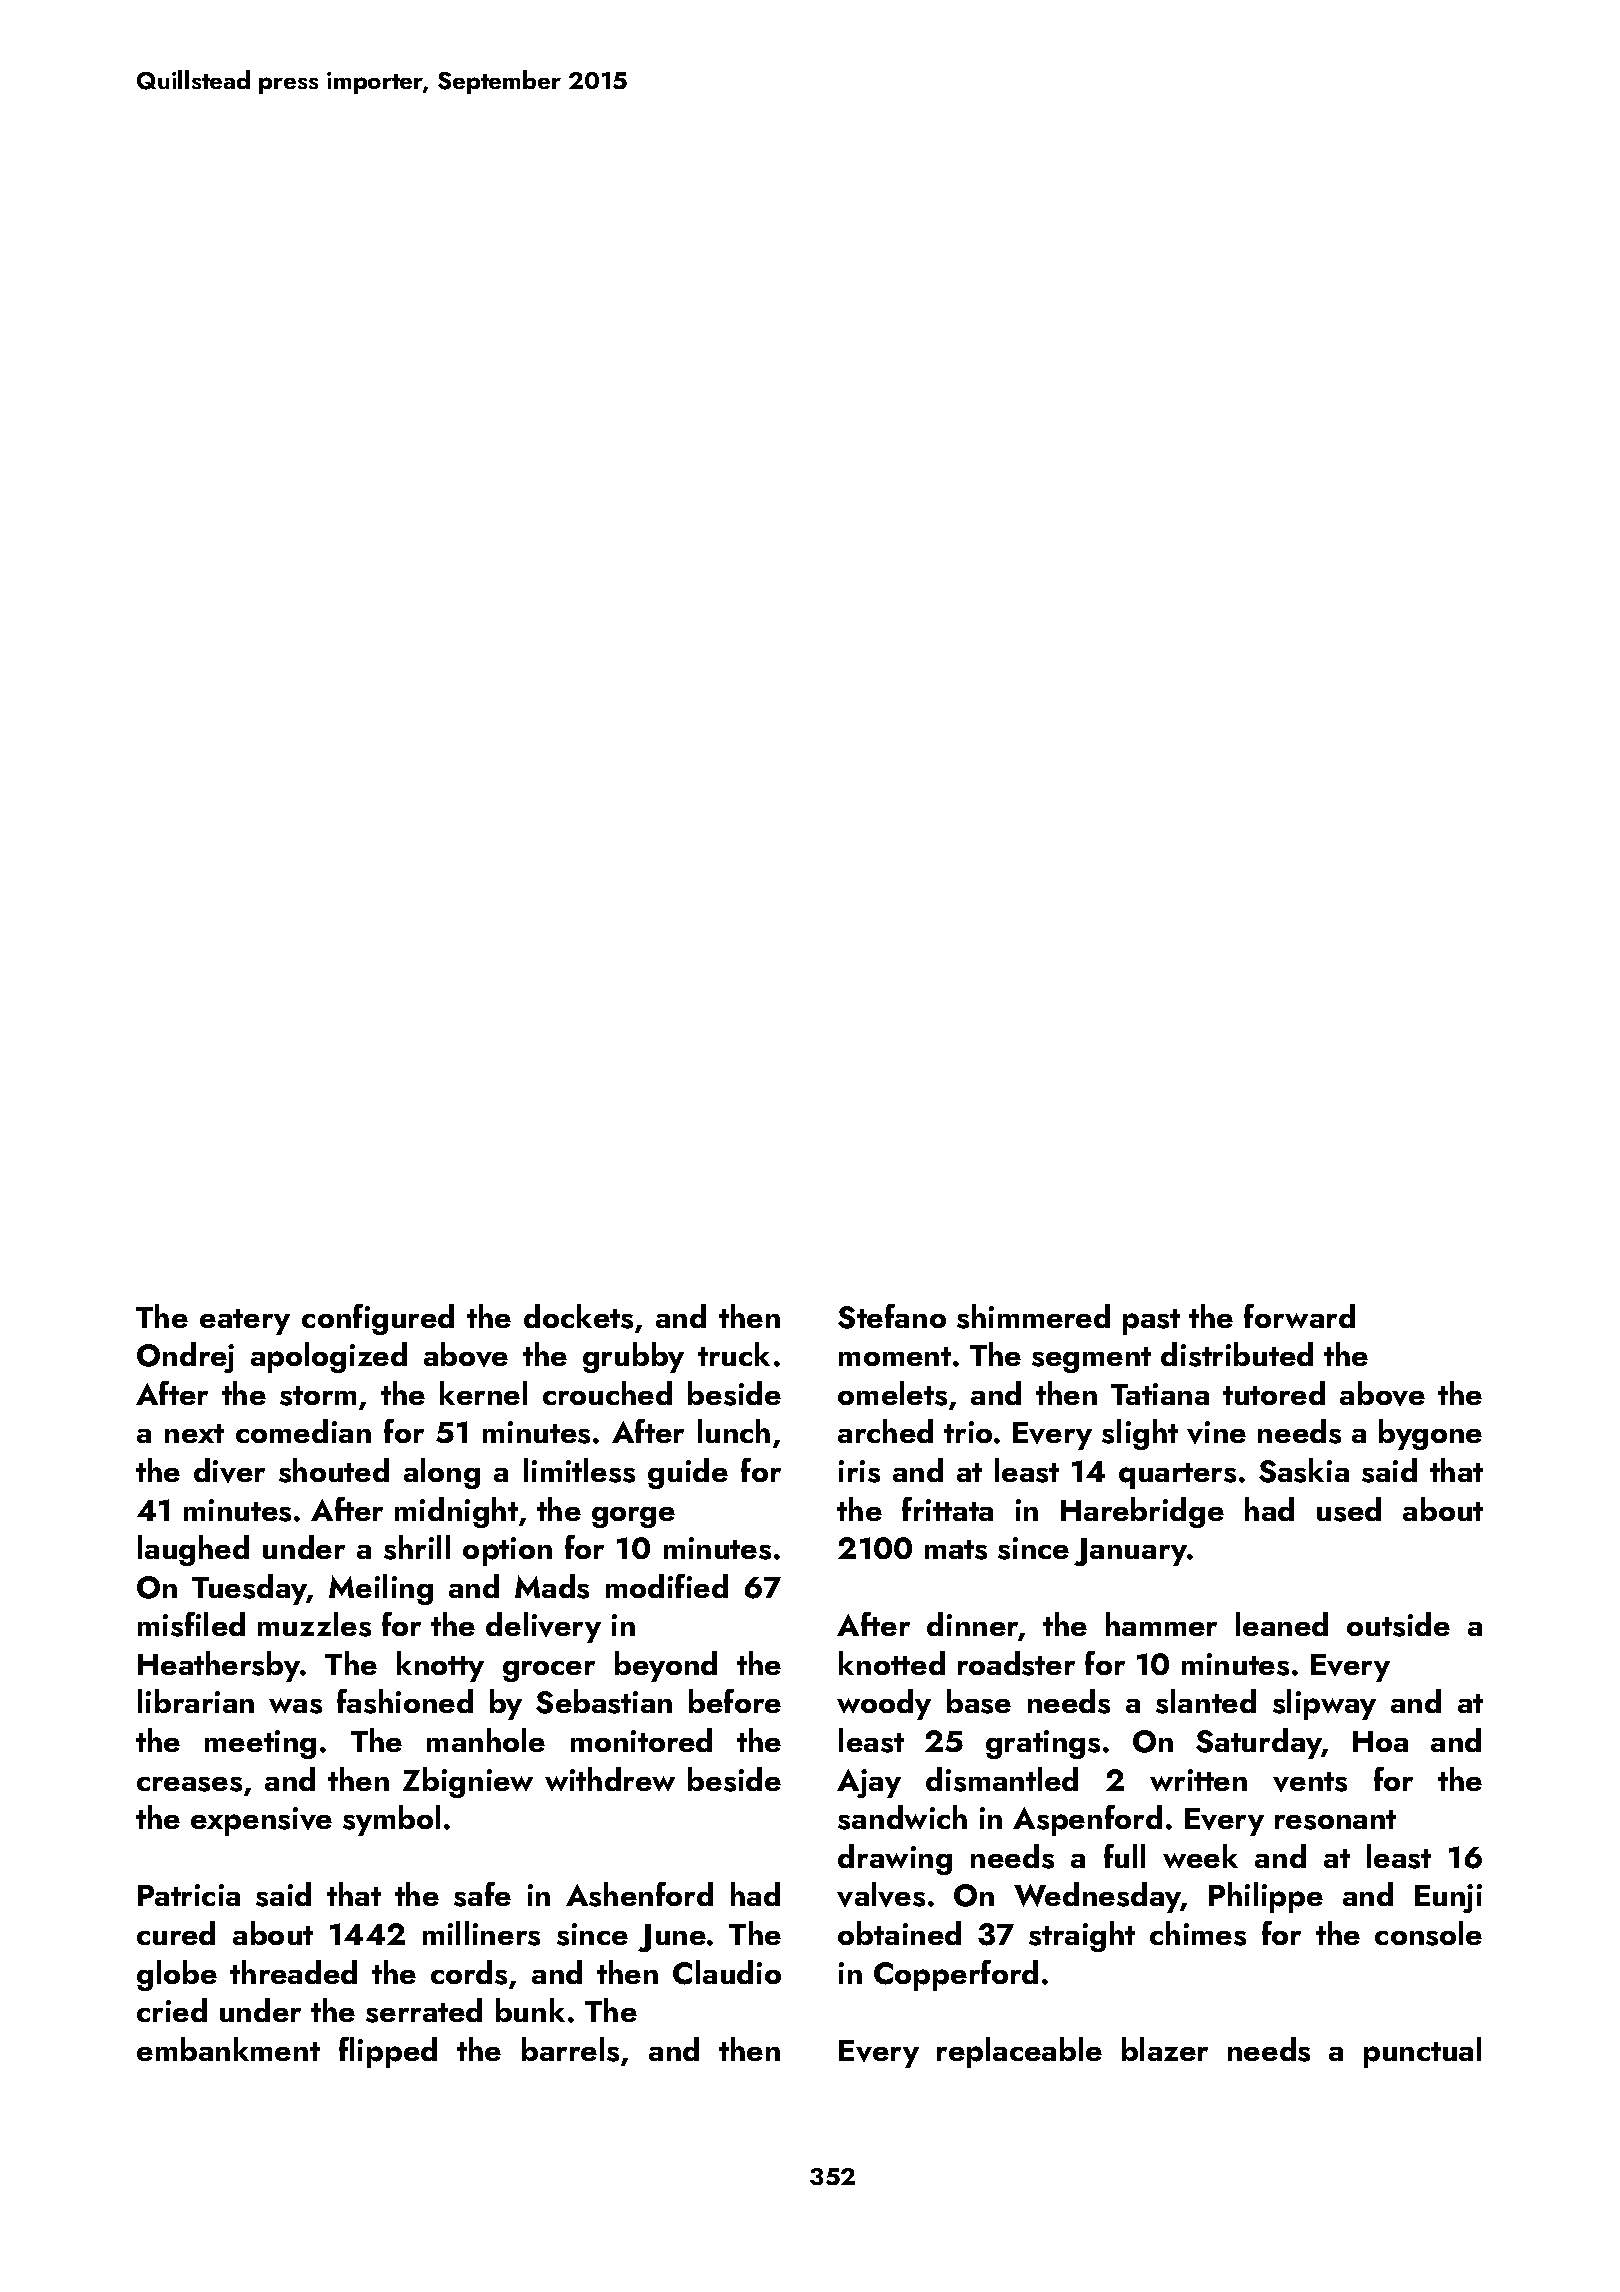 This screenshot has width=1620, height=2292. What do you see at coordinates (570, 2049) in the screenshot?
I see `barrels` at bounding box center [570, 2049].
